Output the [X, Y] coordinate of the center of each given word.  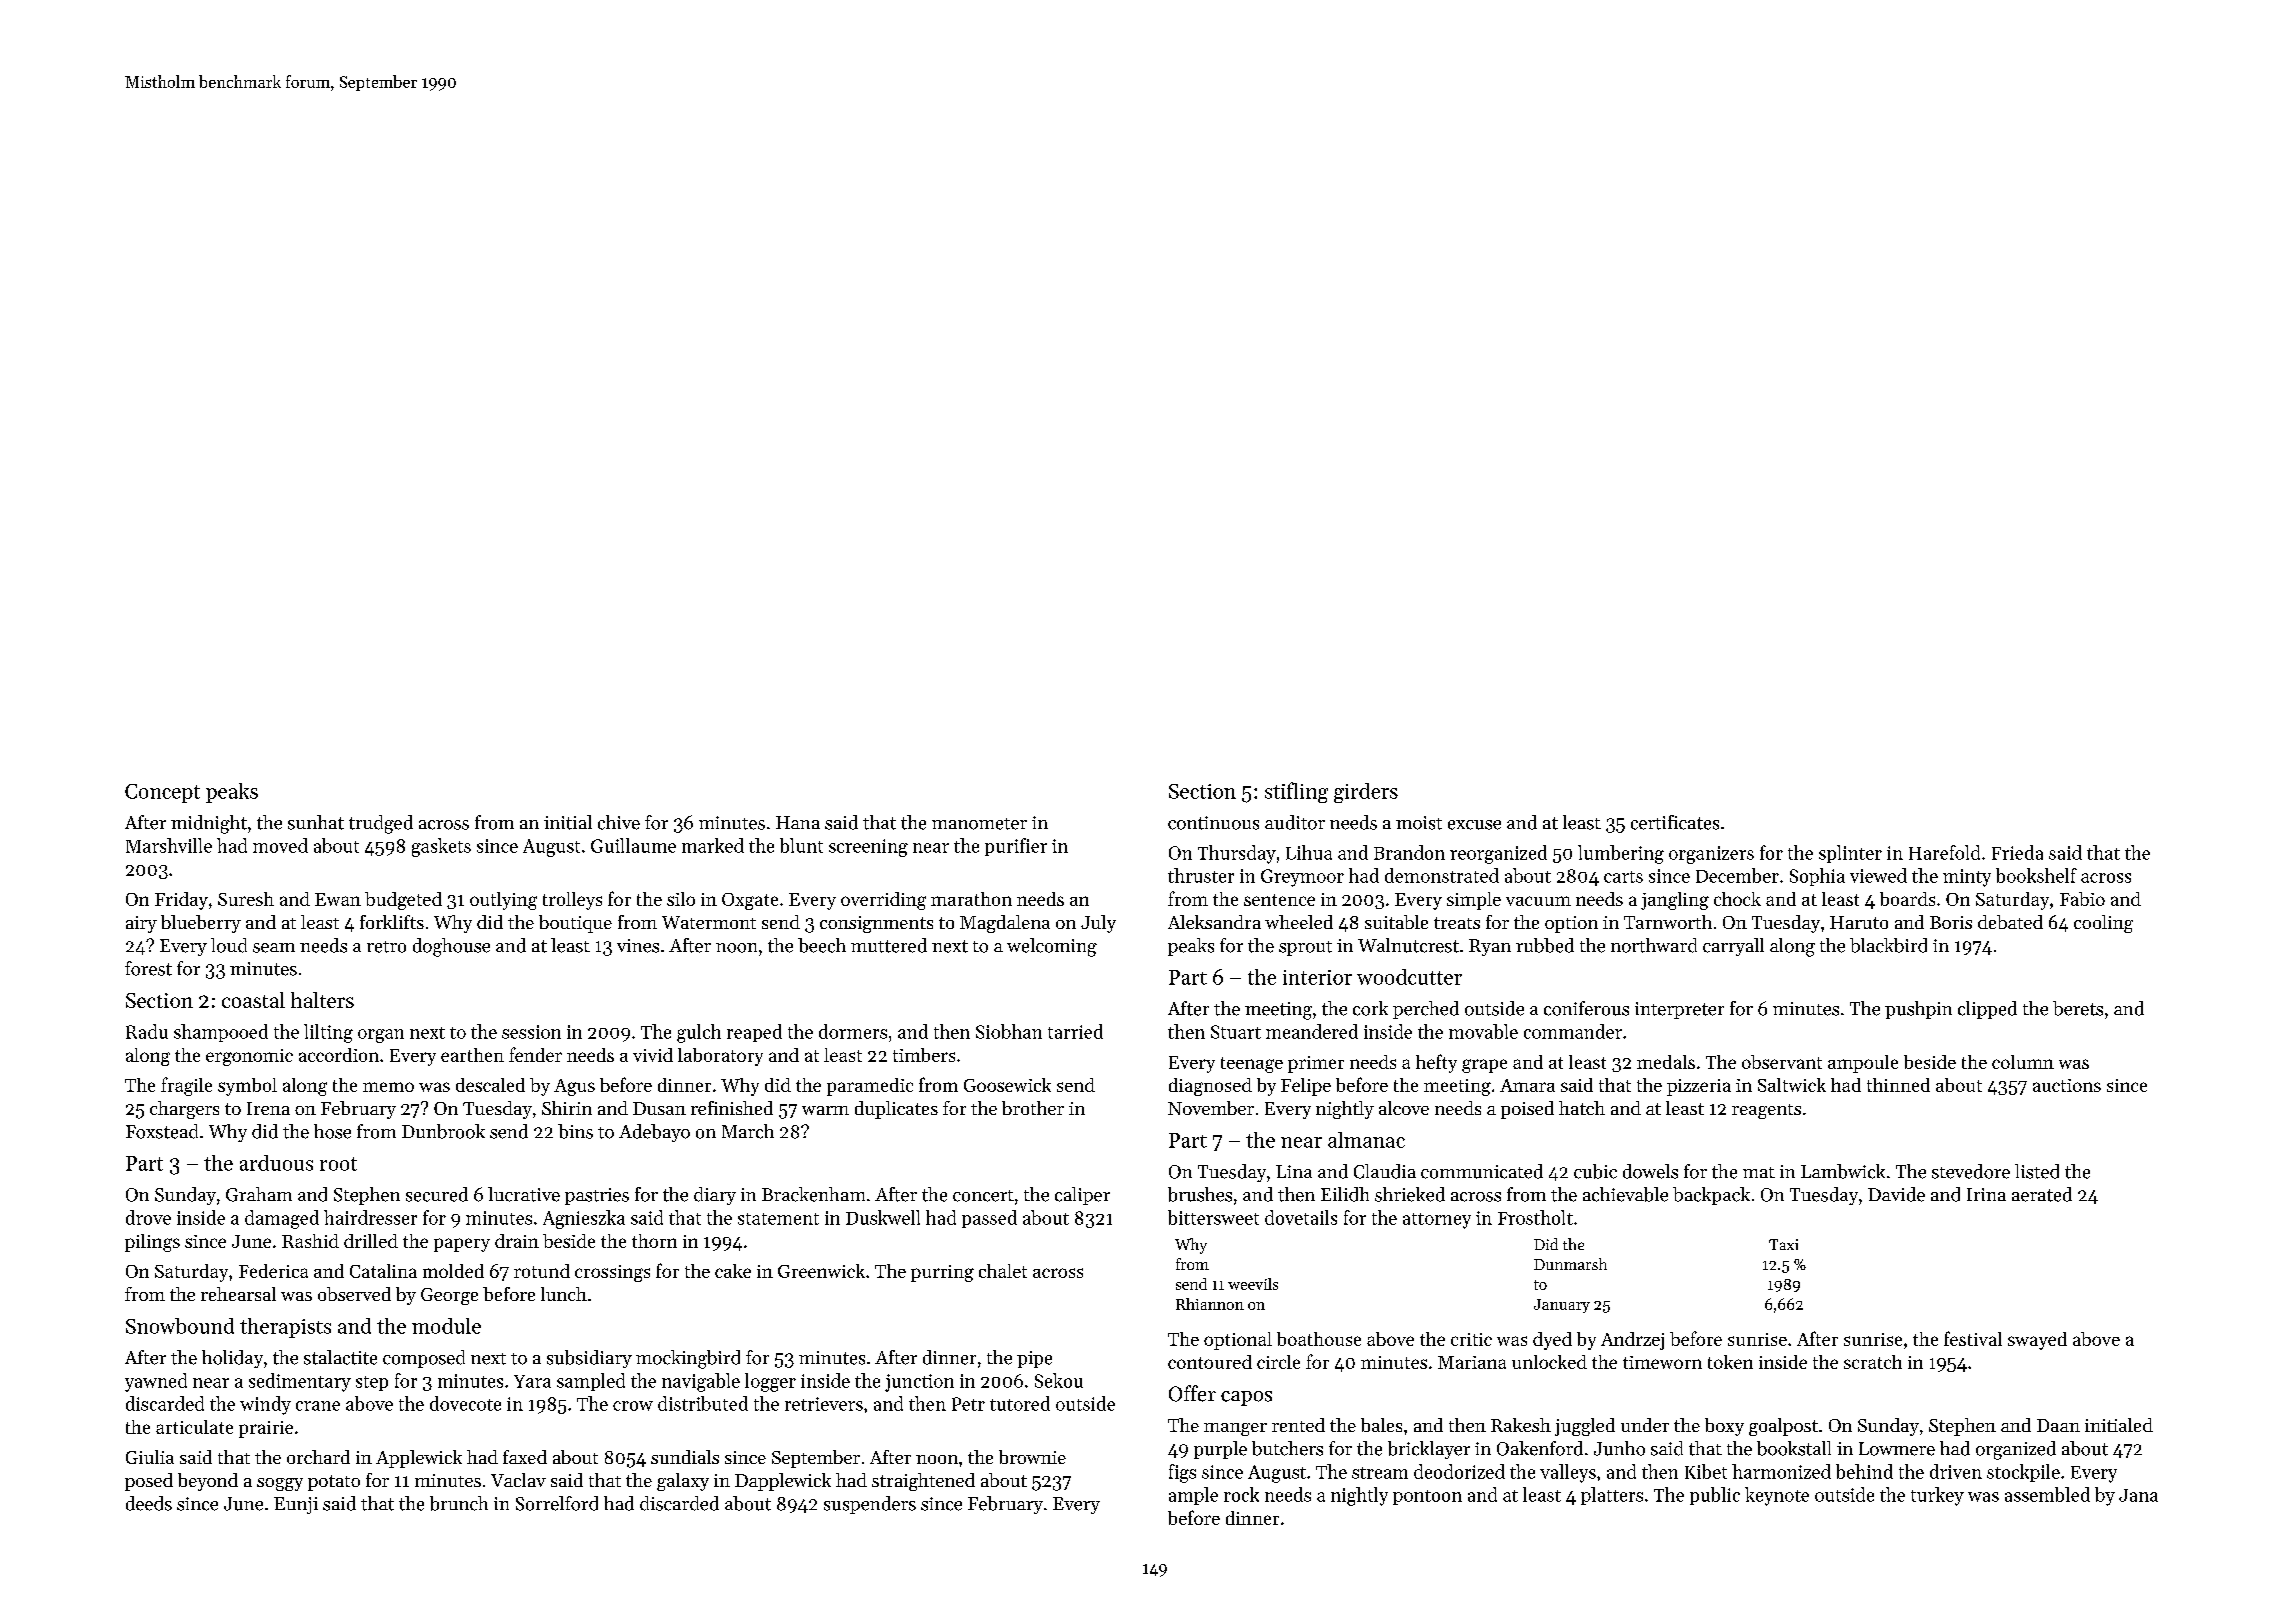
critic [1471, 1339]
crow [633, 1406]
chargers [184, 1110]
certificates [1675, 822]
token [1730, 1362]
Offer [1192, 1393]
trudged [381, 824]
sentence [1279, 900]
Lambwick [1843, 1171]
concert [983, 1196]
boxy [1724, 1427]
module [446, 1326]
